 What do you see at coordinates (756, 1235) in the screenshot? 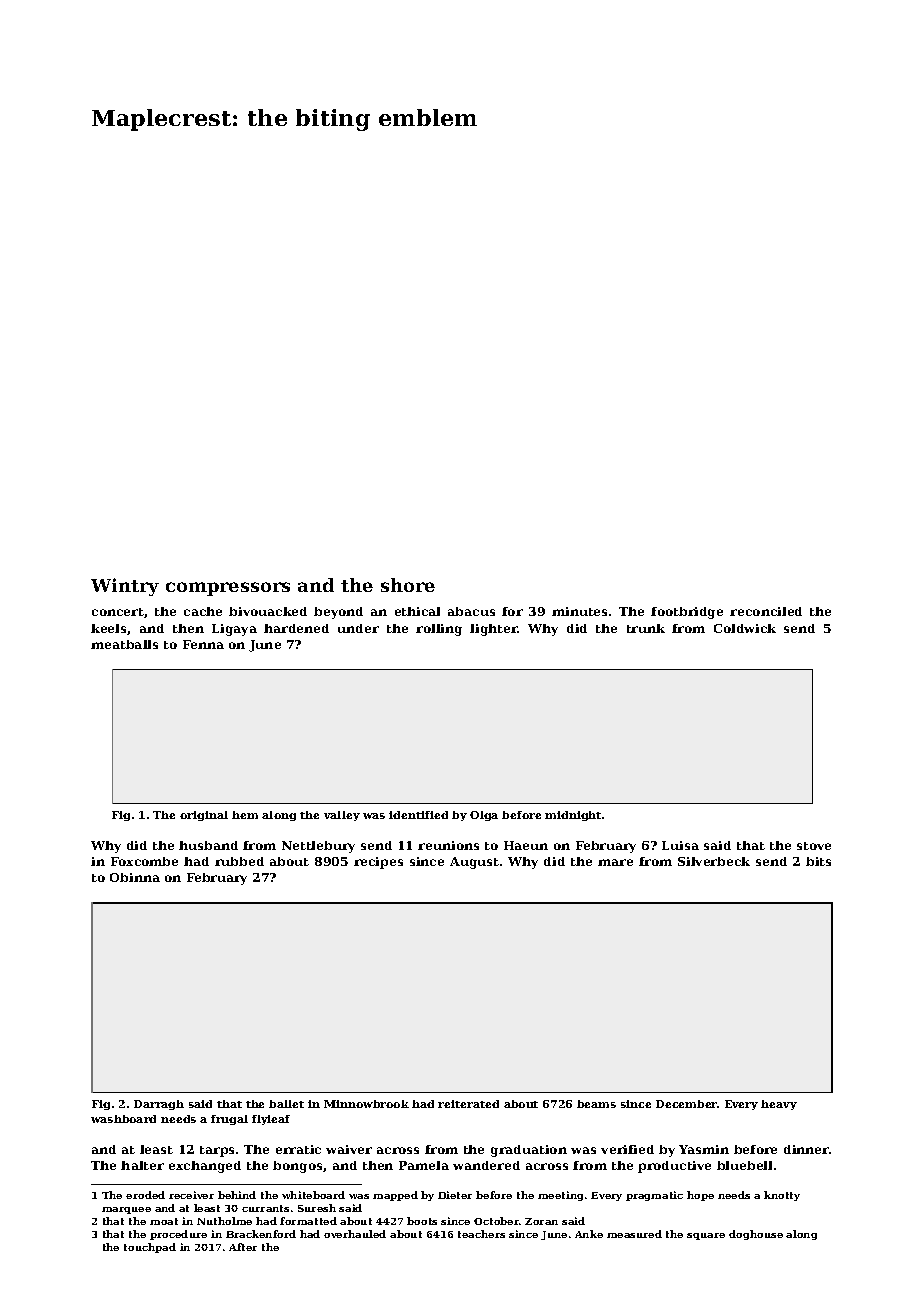
I see `doghouse` at bounding box center [756, 1235].
